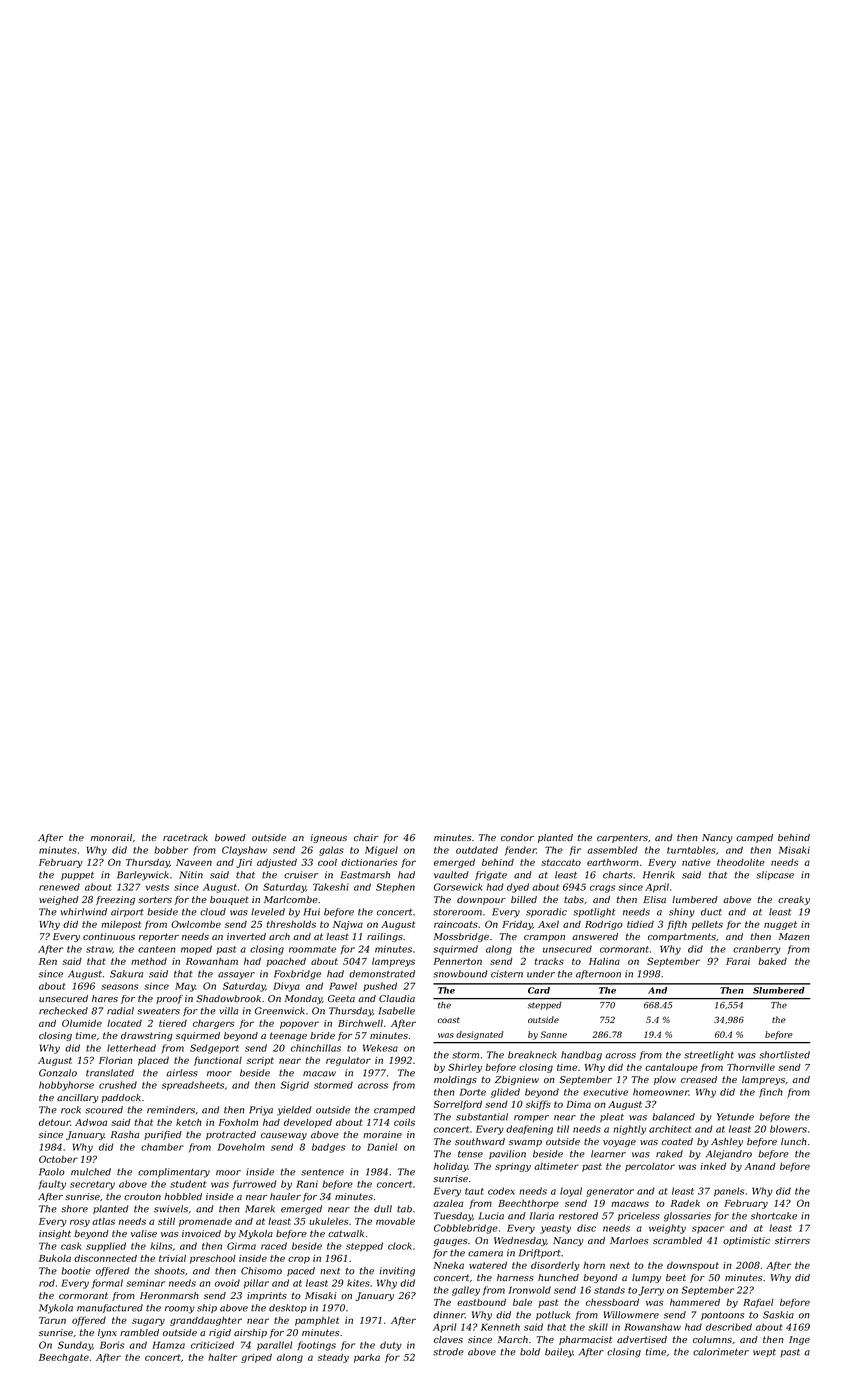 This document has height=1400, width=849. Describe the element at coordinates (604, 961) in the document. I see `Halina` at that location.
